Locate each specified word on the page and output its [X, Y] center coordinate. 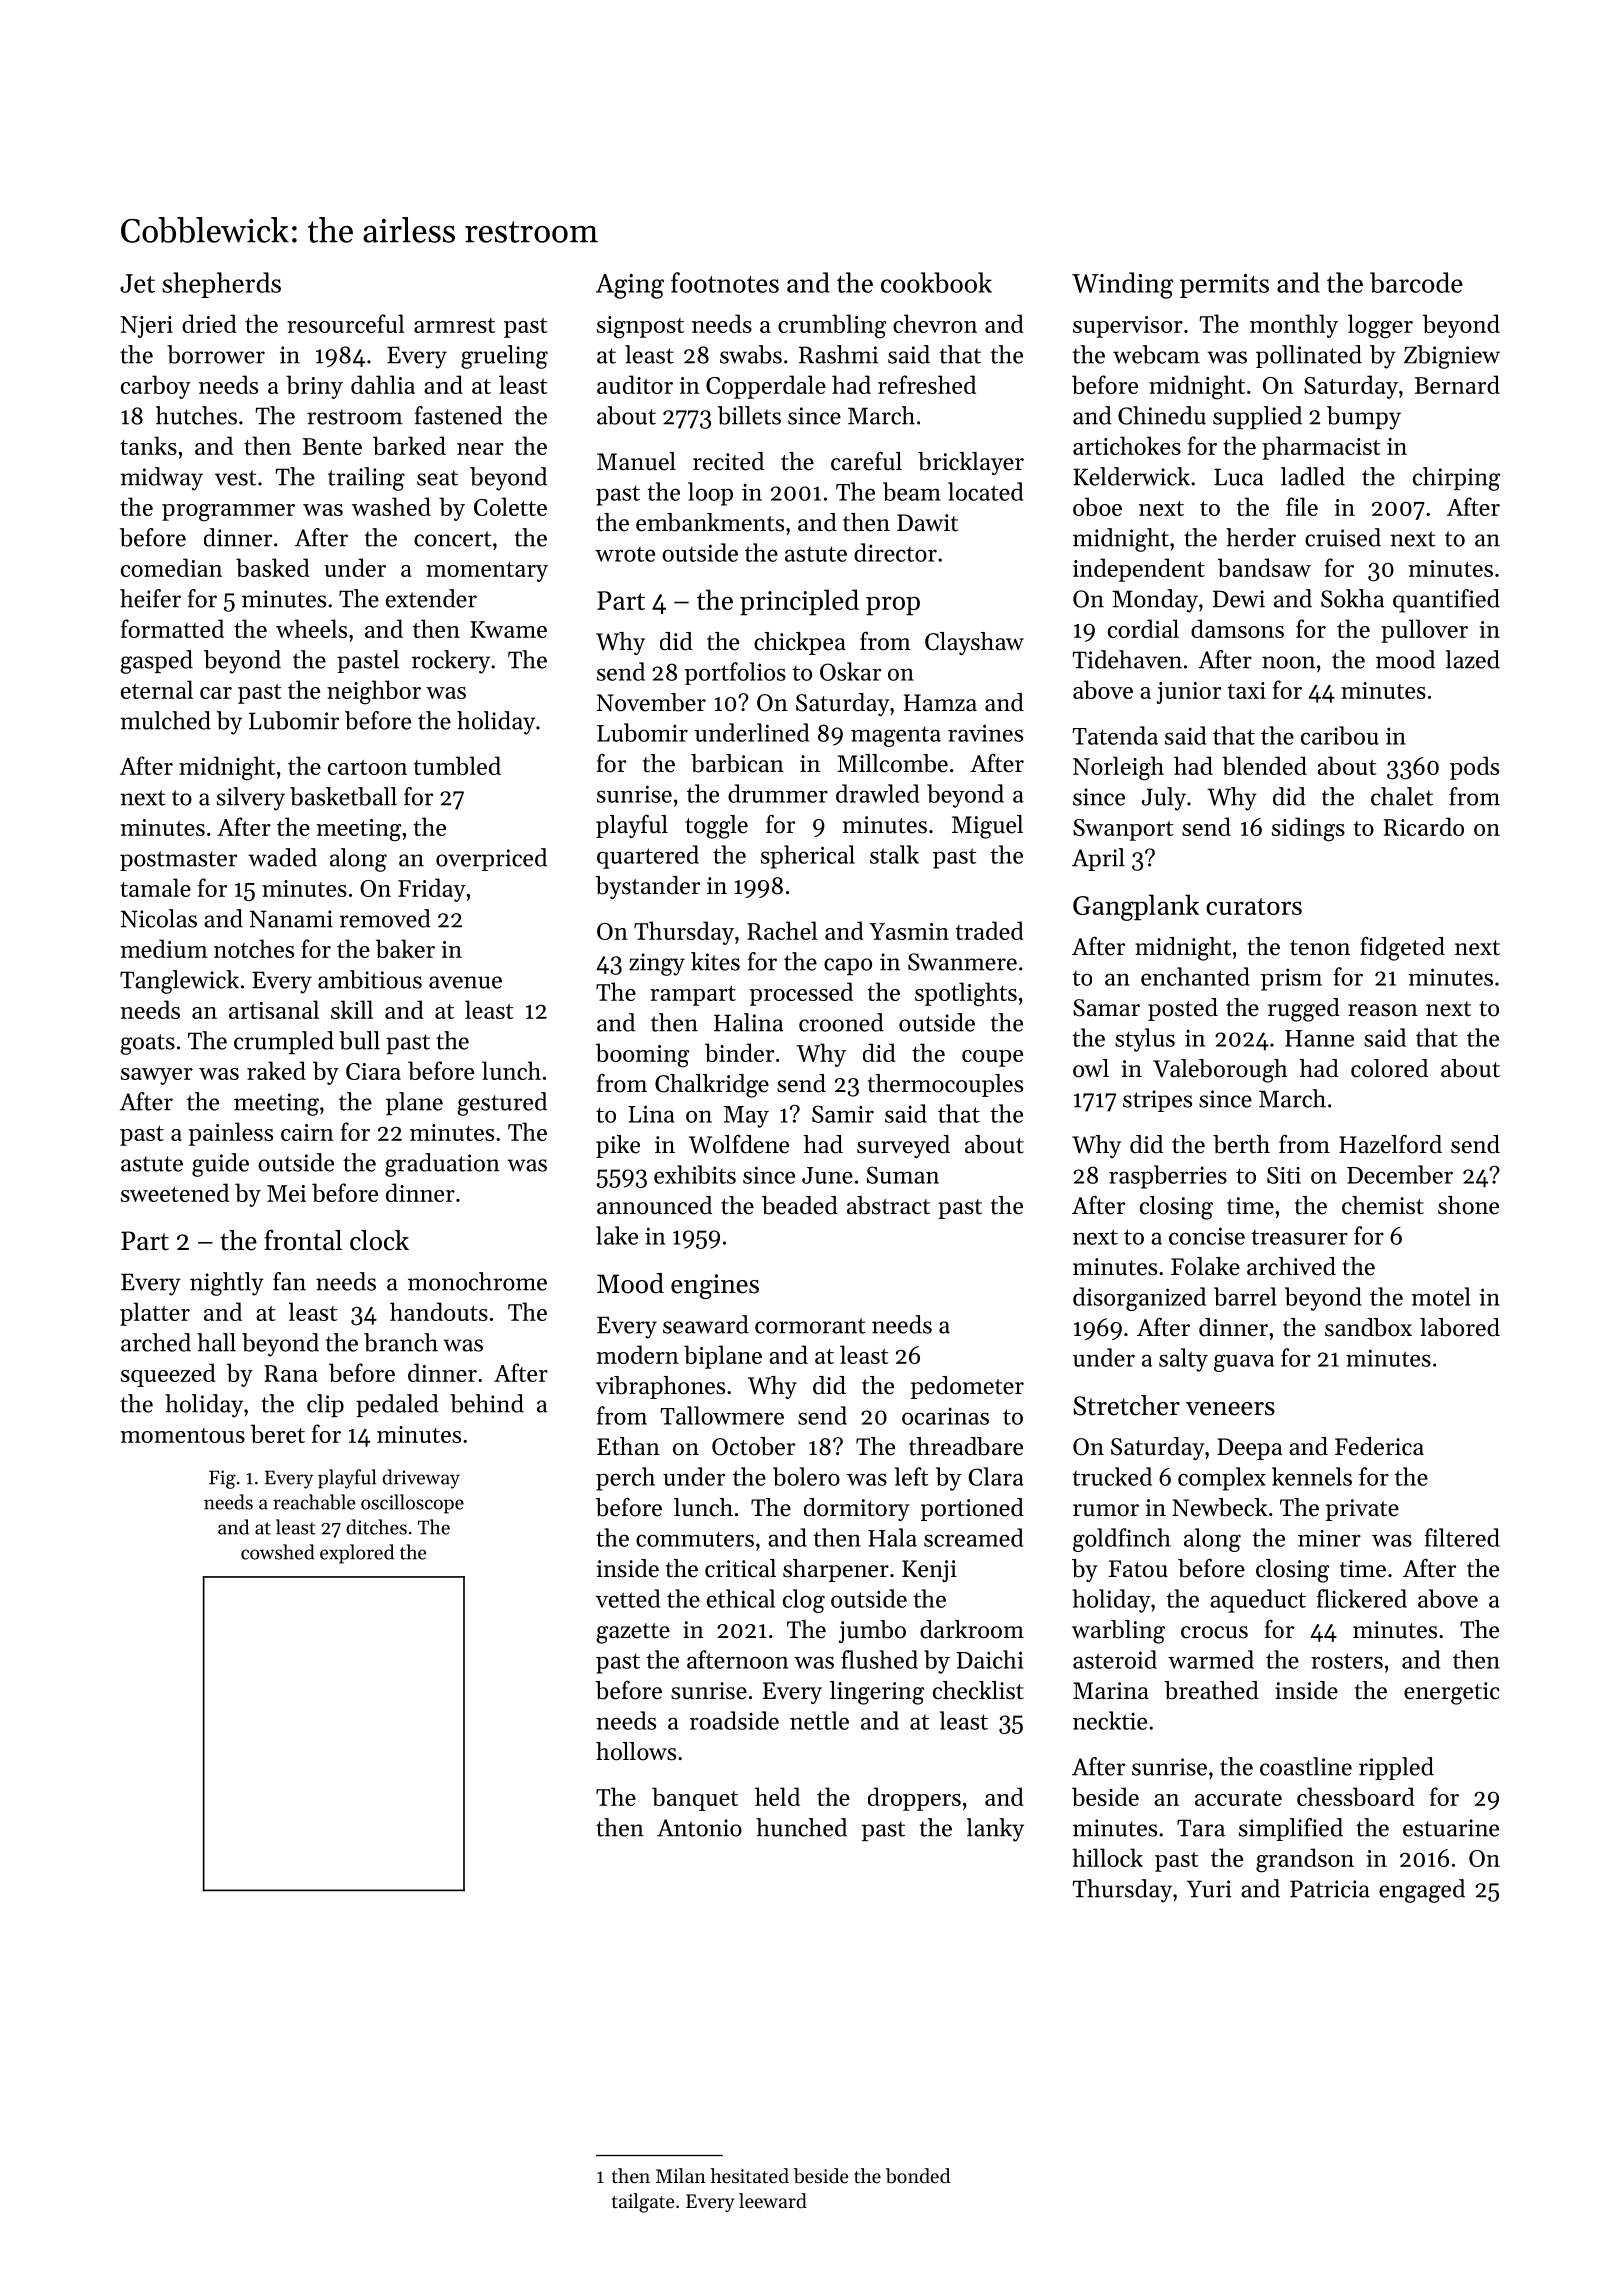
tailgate [643, 2203]
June [827, 1175]
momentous [182, 1435]
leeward [773, 2201]
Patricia [1330, 1889]
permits [1224, 286]
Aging [630, 286]
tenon [1320, 948]
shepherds [221, 285]
